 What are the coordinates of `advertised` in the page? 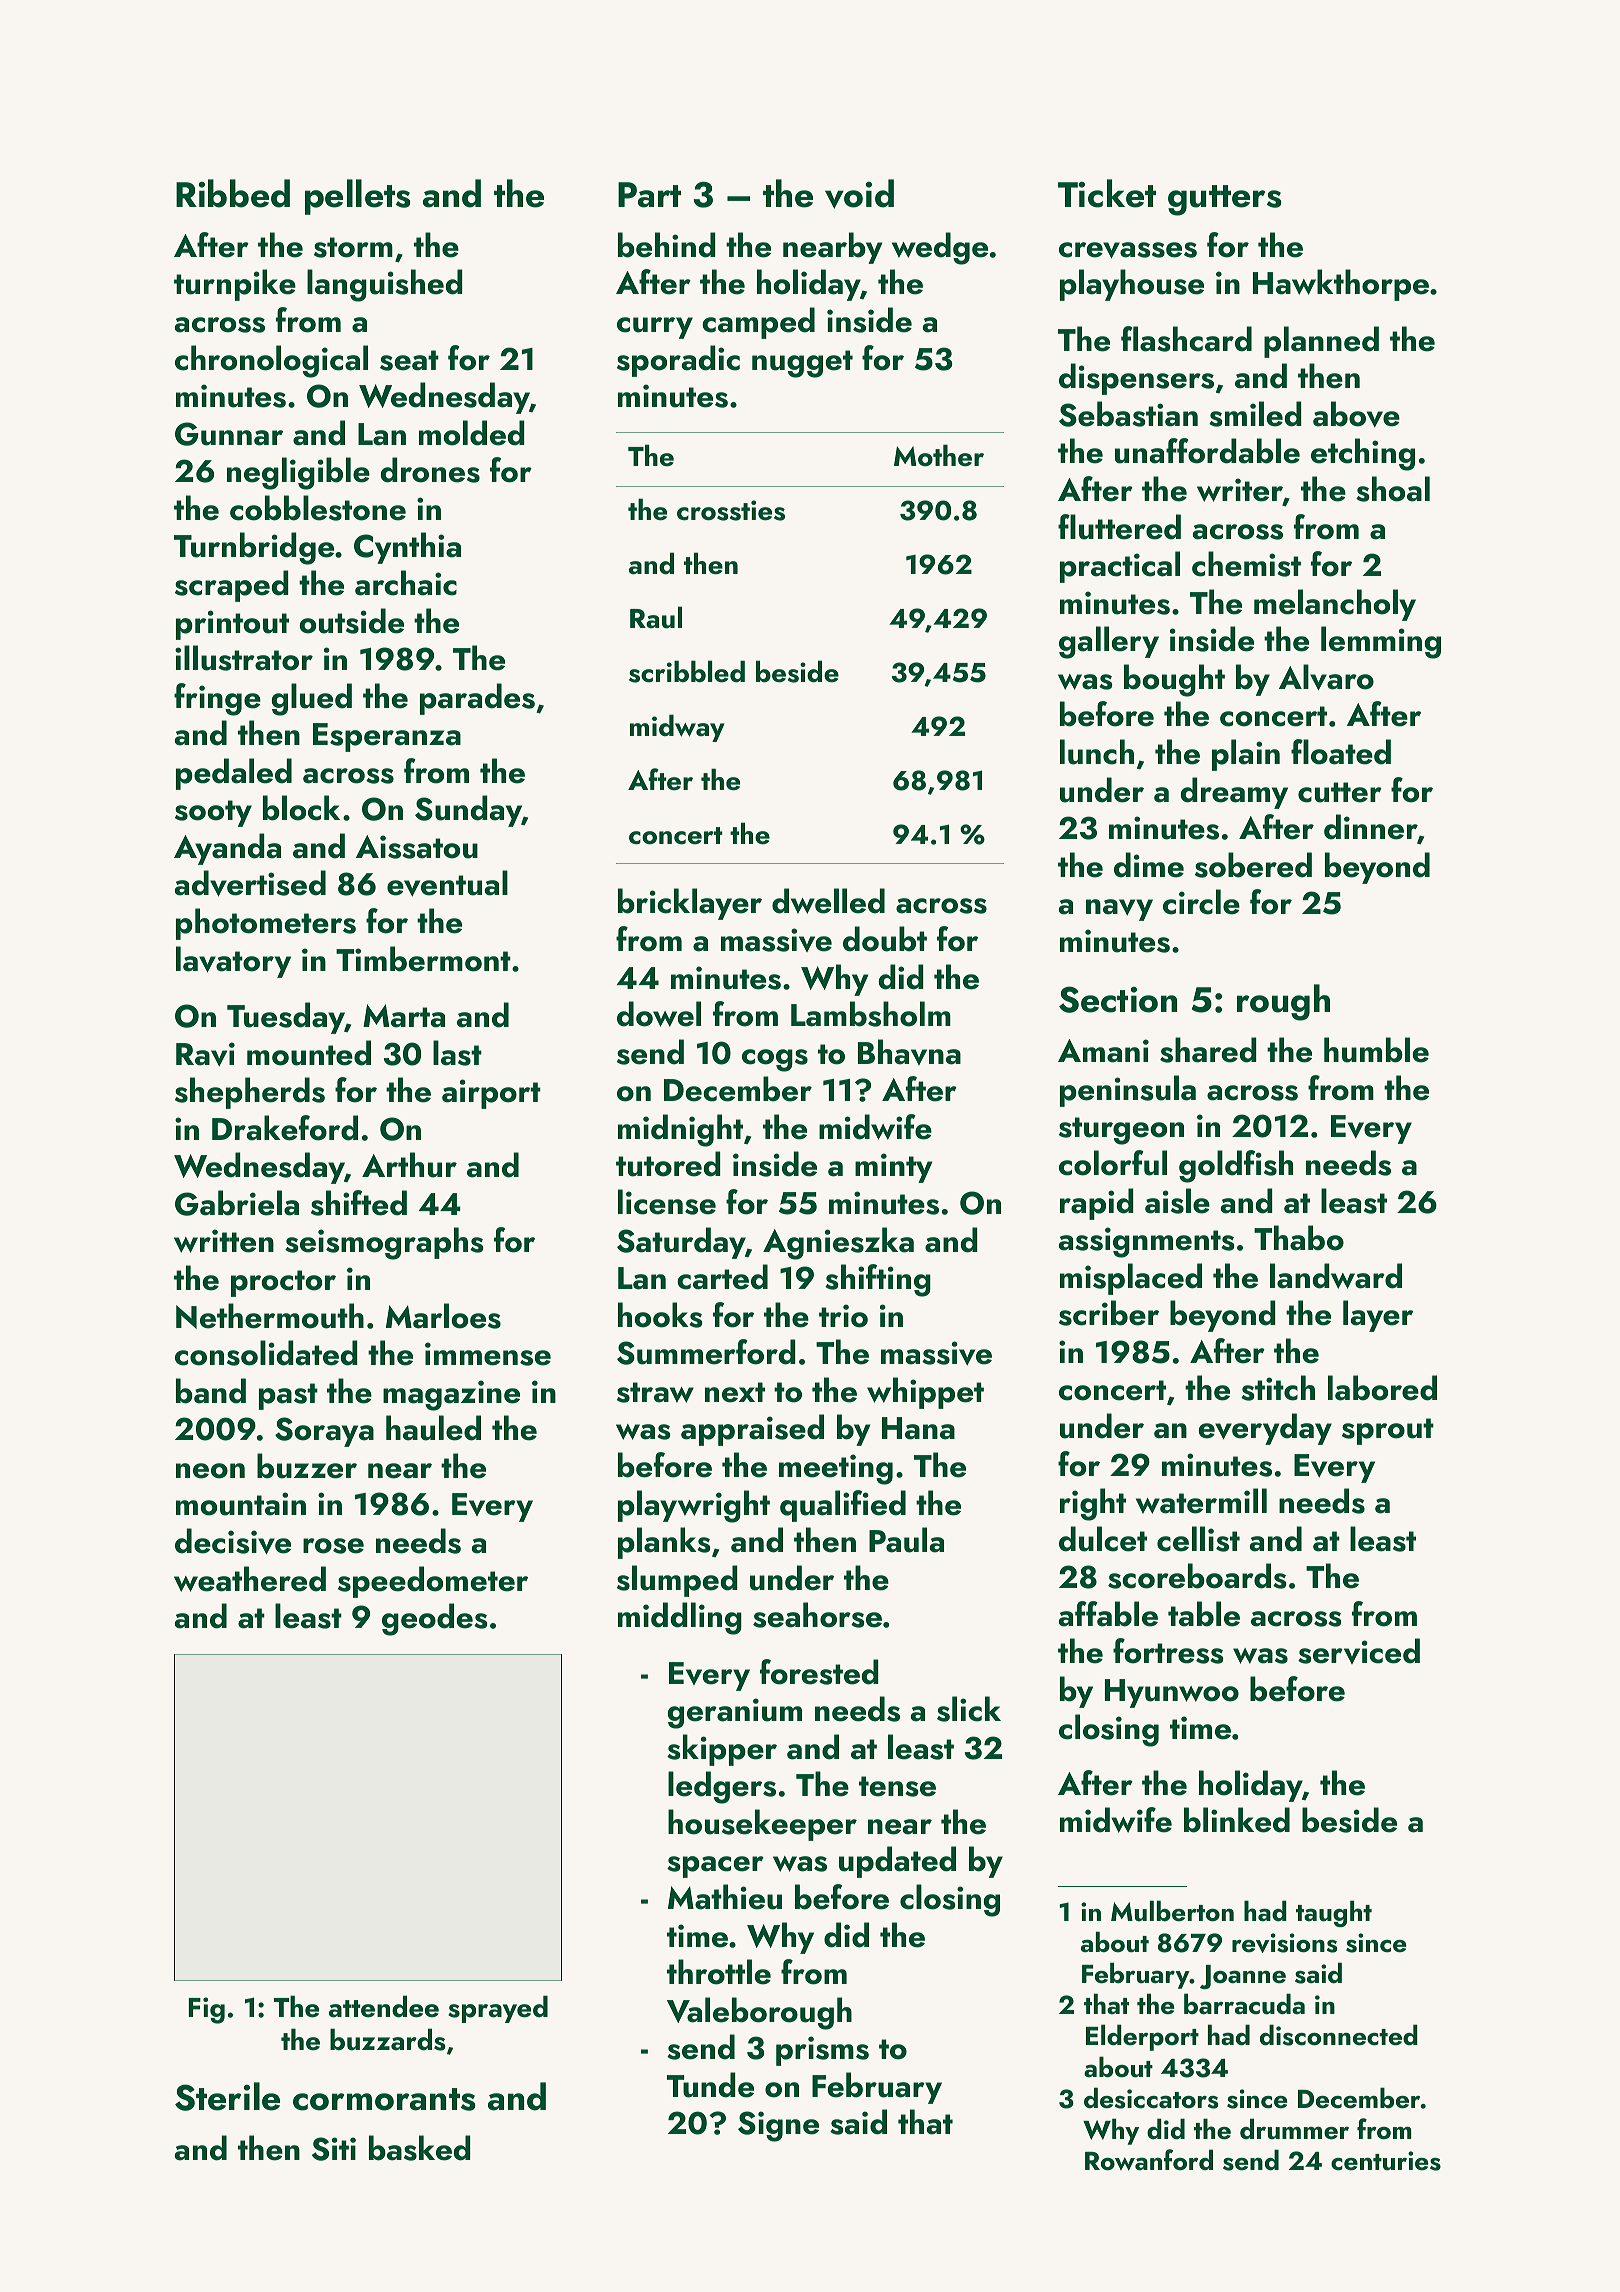 It's located at (250, 883).
